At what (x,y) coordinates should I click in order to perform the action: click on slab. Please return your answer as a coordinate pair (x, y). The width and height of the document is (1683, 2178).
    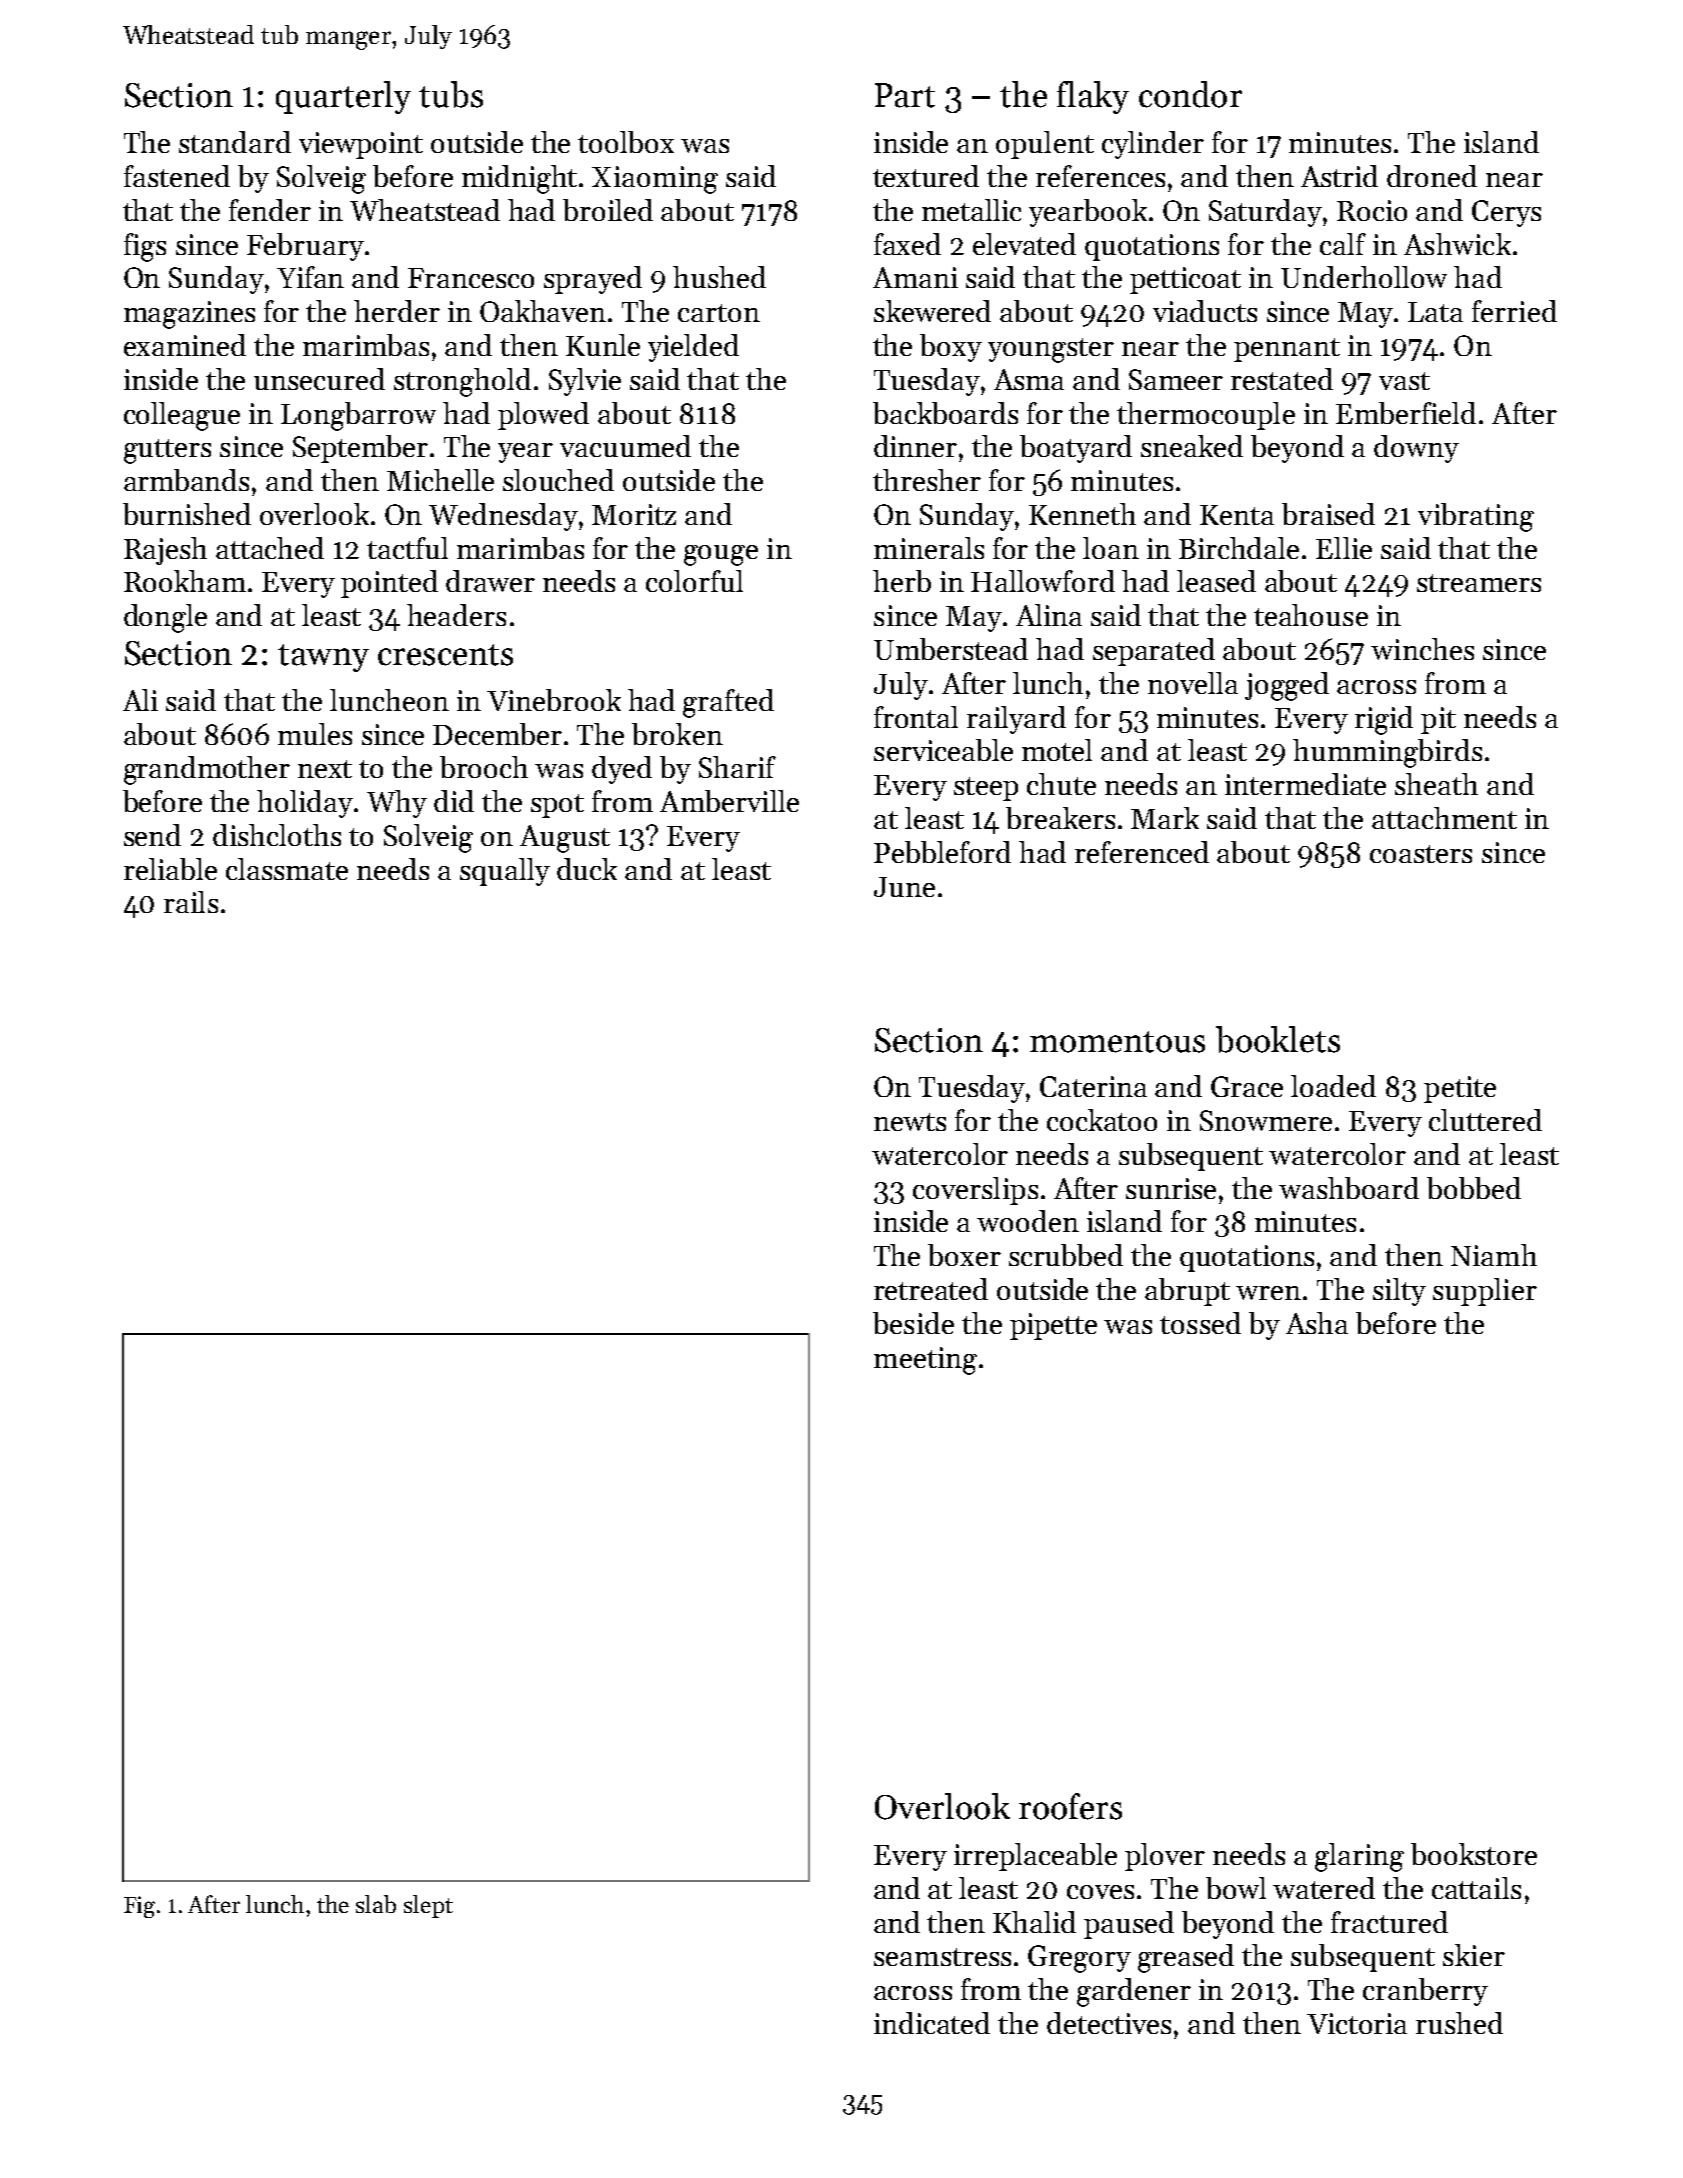
    Looking at the image, I should click on (376, 1904).
